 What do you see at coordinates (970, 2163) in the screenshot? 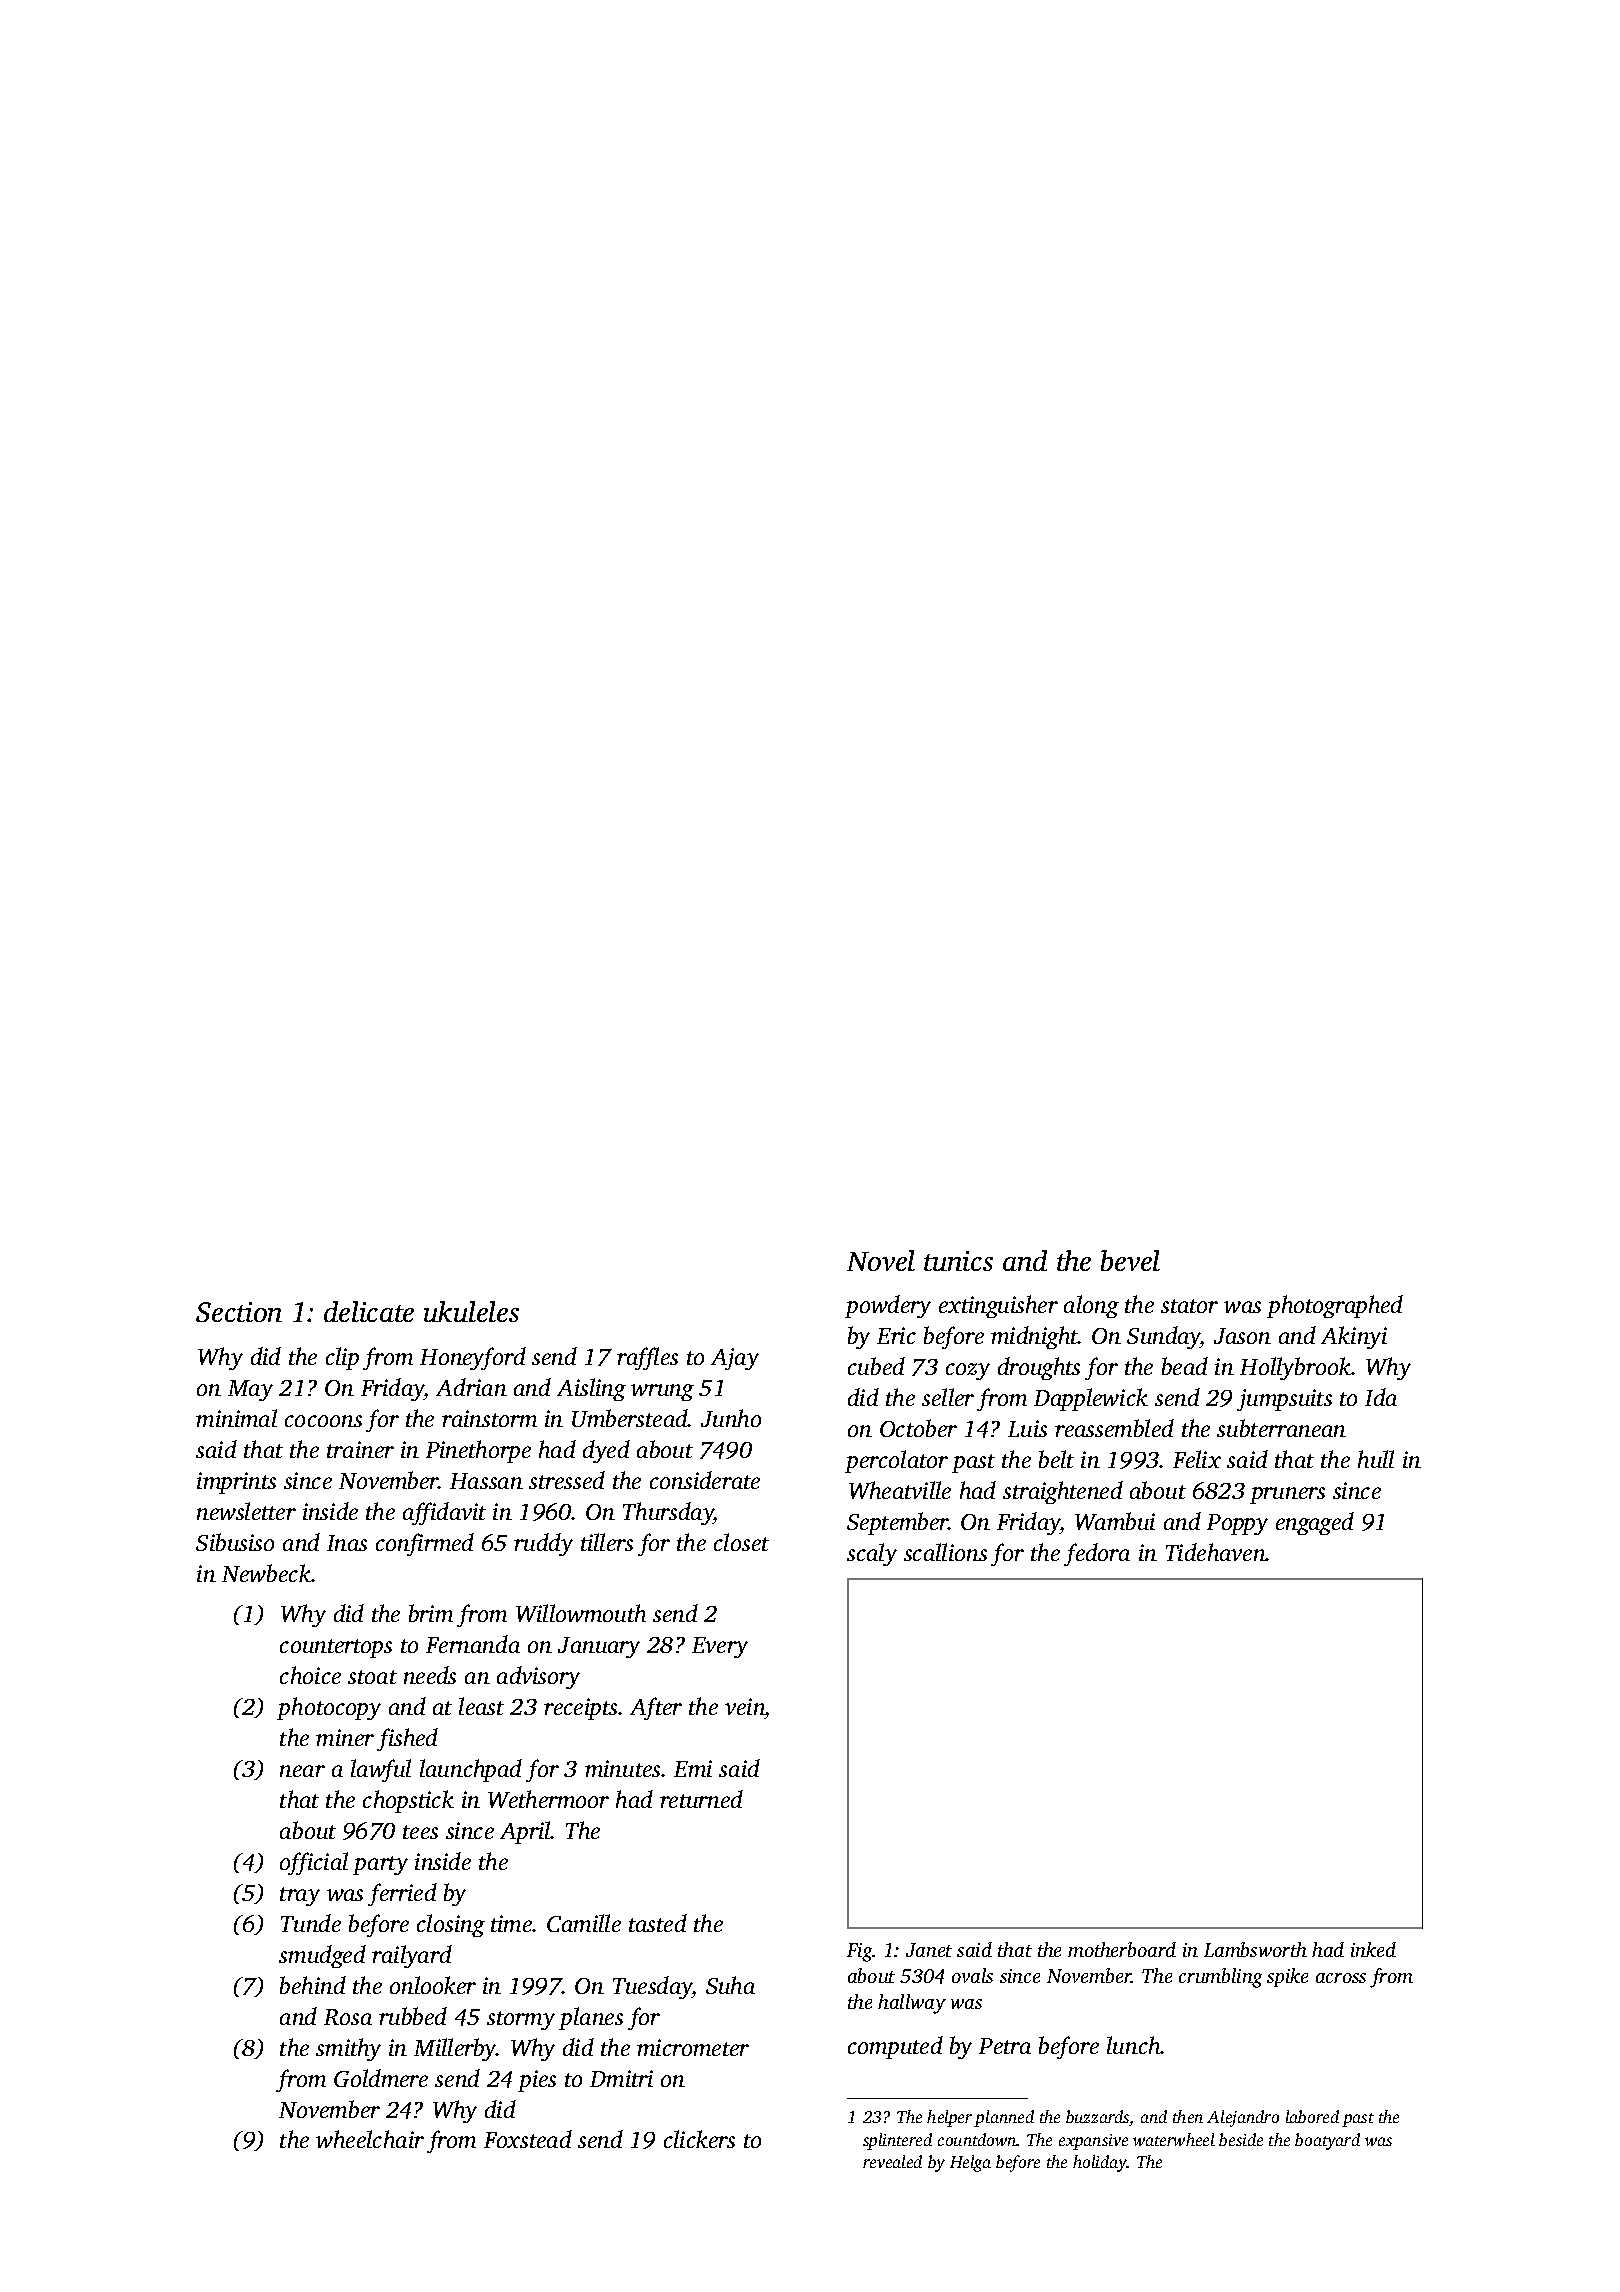
I see `Helga` at bounding box center [970, 2163].
